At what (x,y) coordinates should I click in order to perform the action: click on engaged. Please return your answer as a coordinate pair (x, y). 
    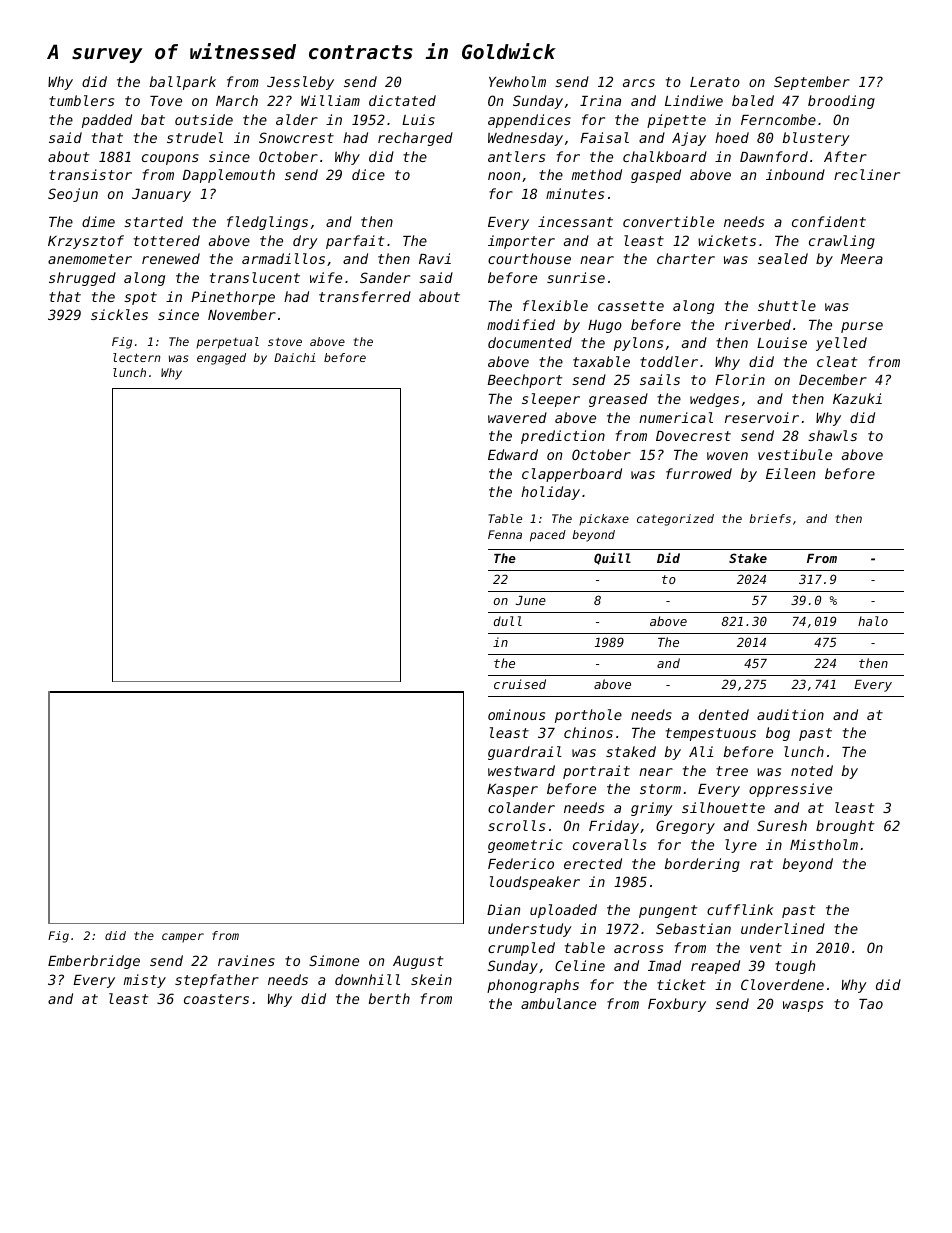
    Looking at the image, I should click on (221, 359).
